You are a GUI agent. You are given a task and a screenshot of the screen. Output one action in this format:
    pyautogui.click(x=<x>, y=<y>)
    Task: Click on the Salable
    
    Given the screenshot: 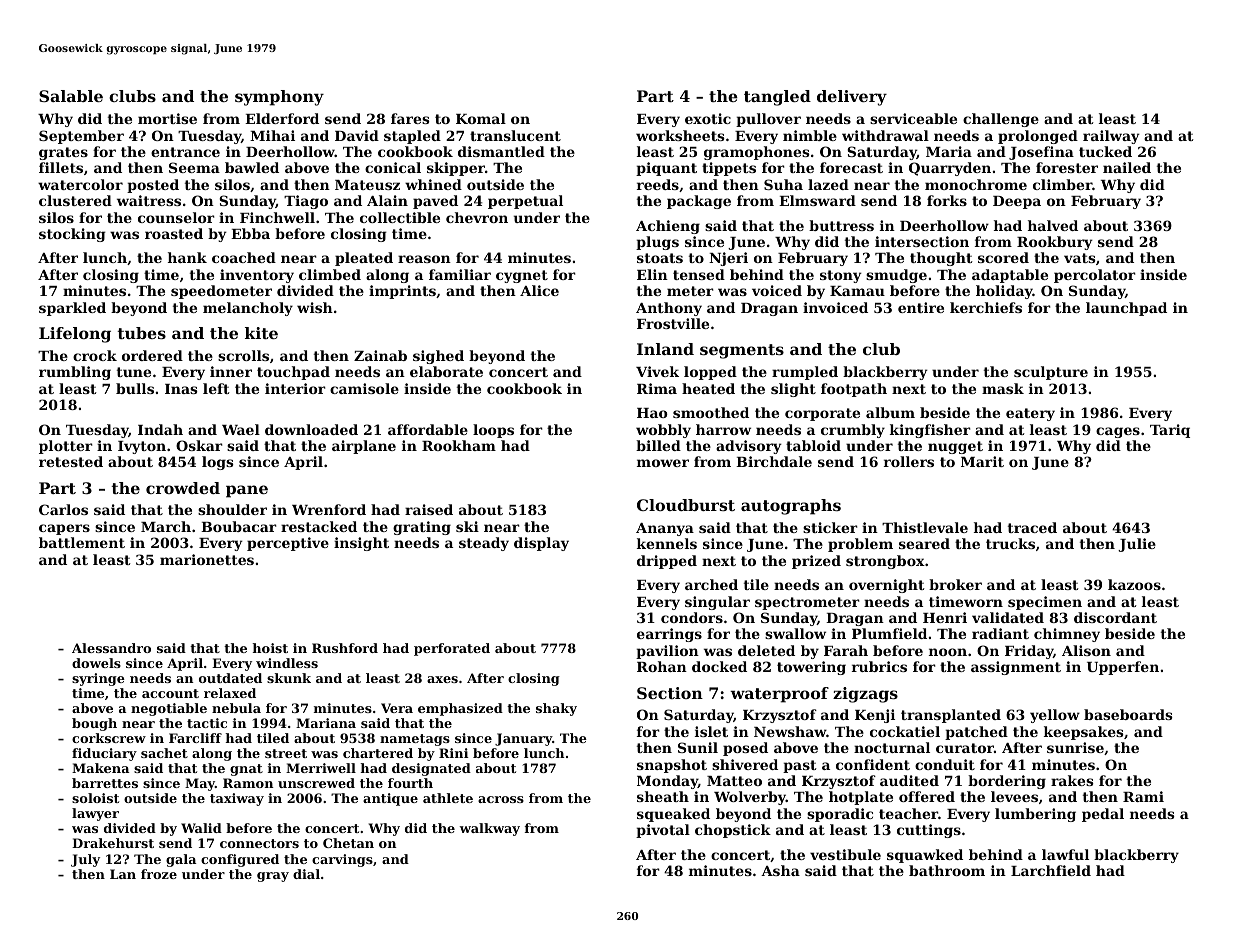 What is the action you would take?
    pyautogui.click(x=71, y=96)
